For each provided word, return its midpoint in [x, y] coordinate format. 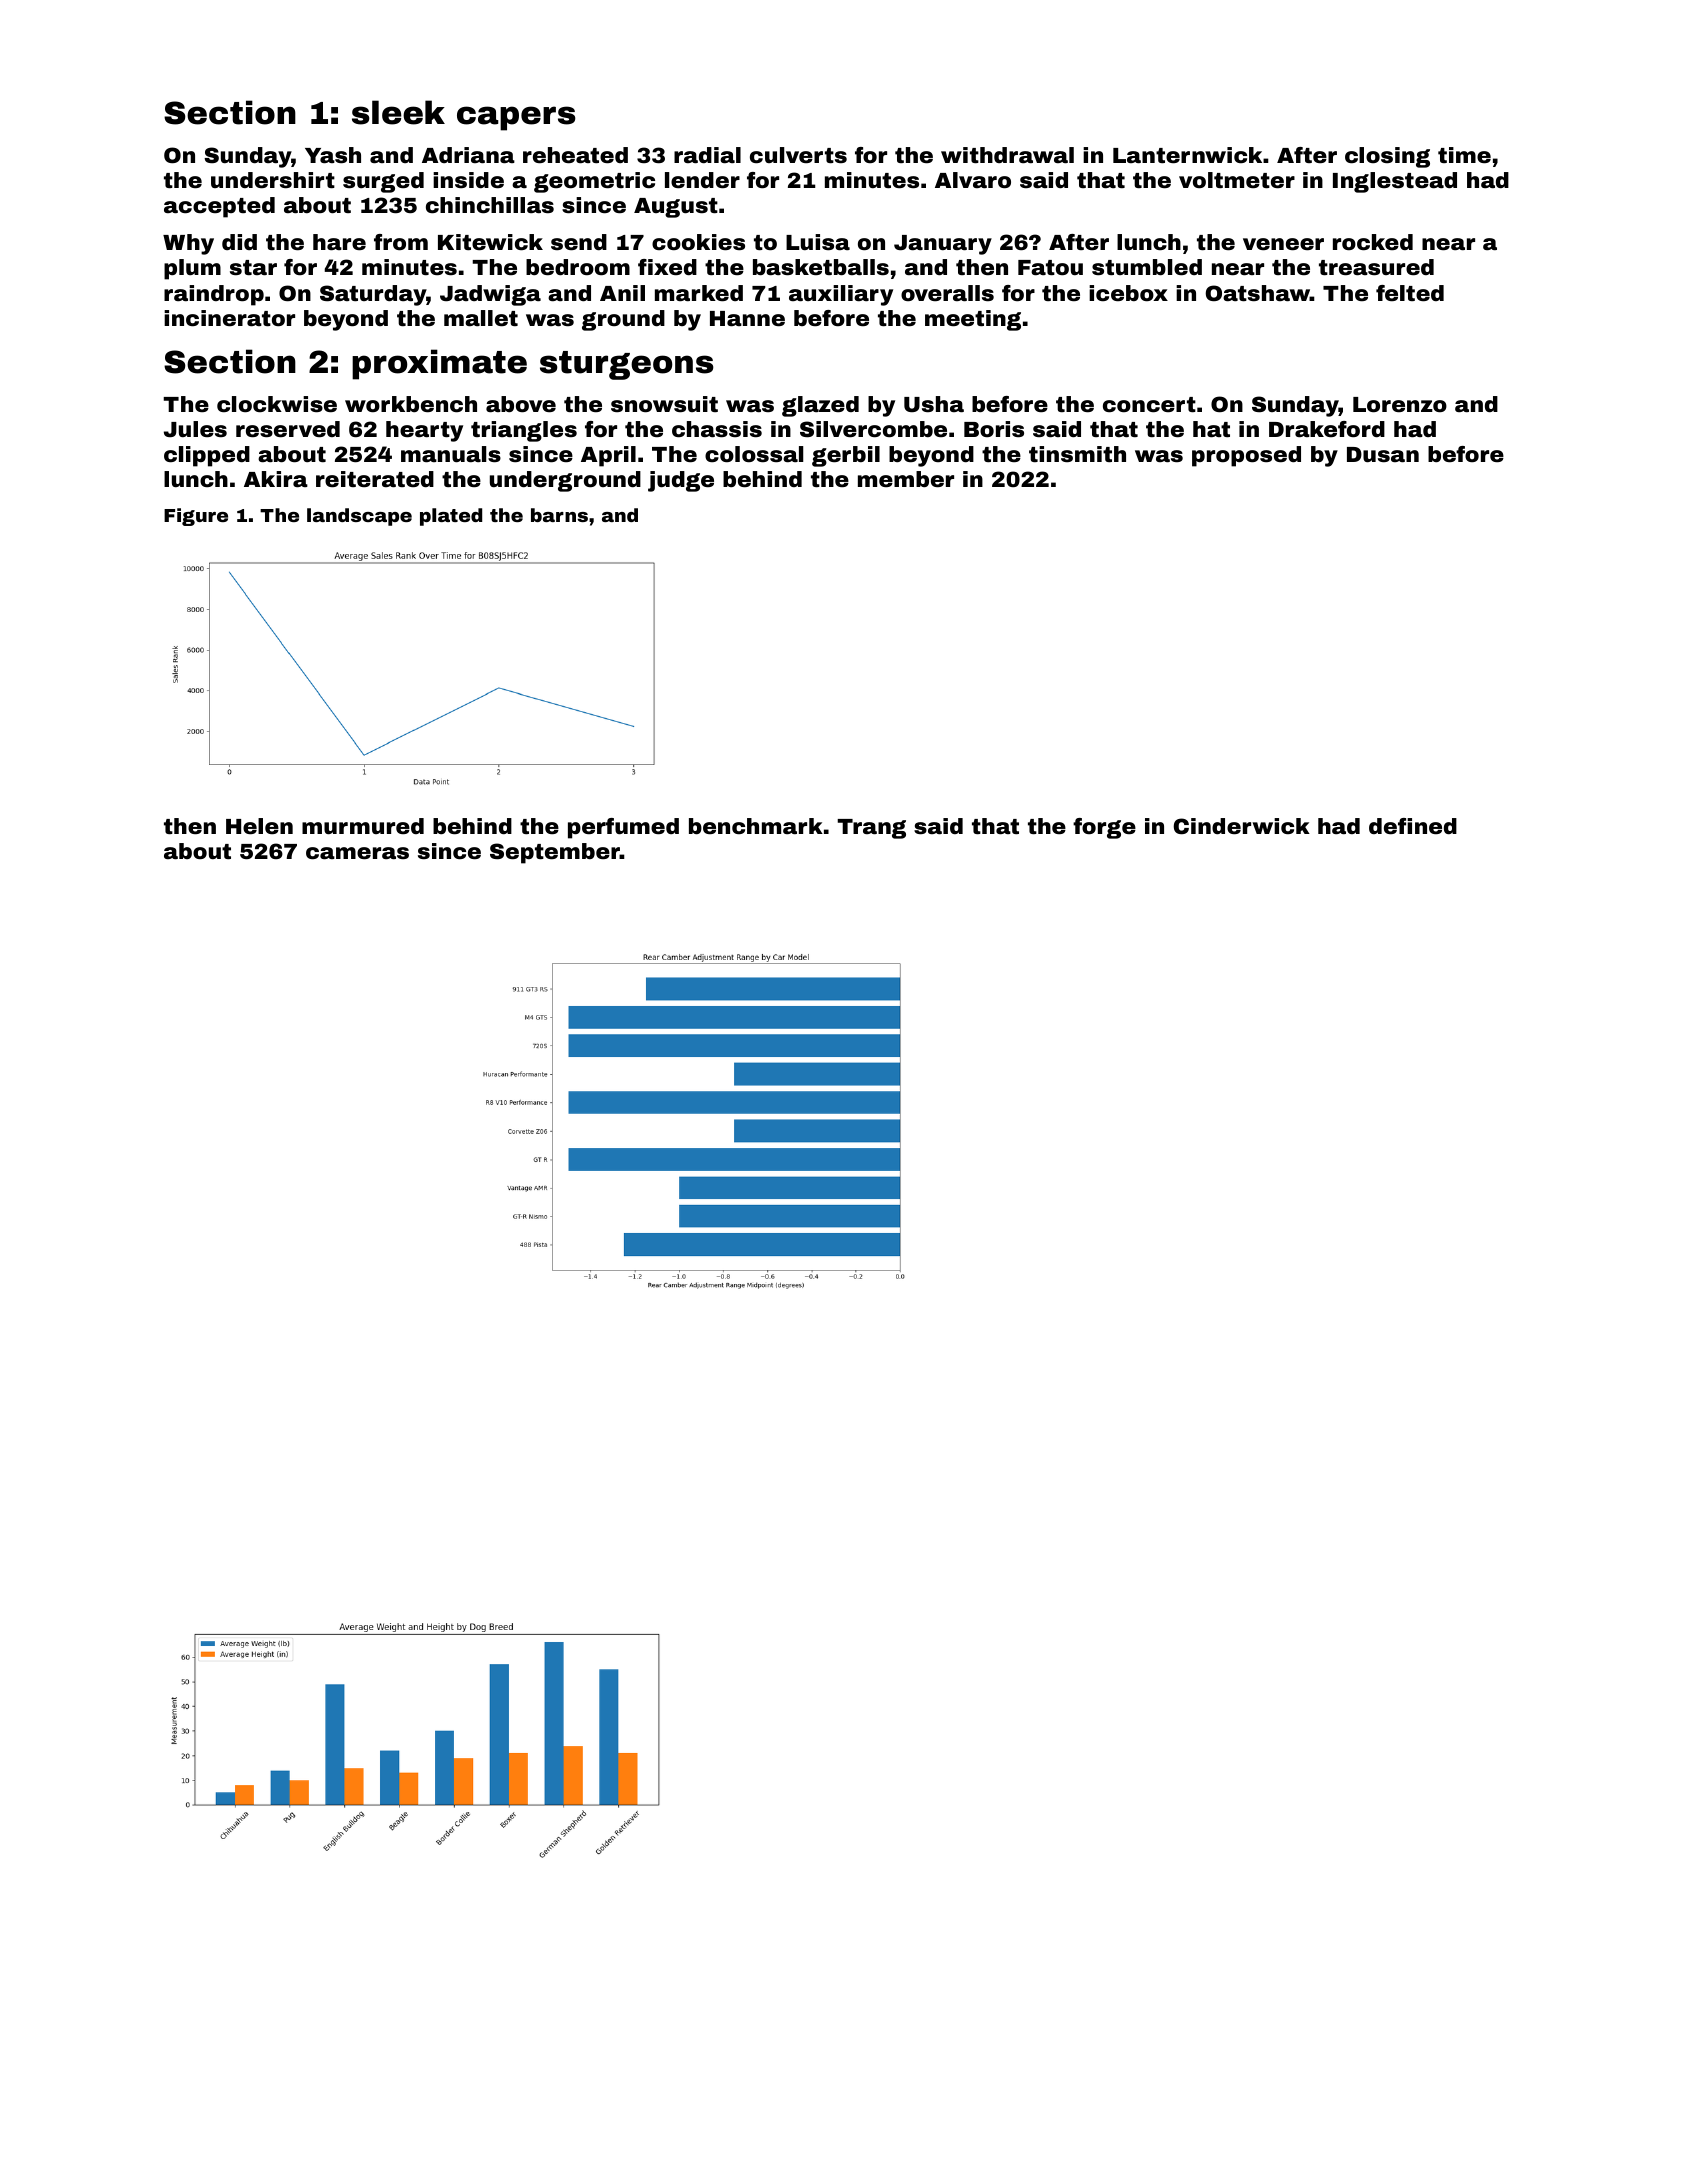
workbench [411, 404]
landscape [359, 517]
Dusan [1383, 454]
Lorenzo [1400, 404]
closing [1387, 157]
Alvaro [973, 180]
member [906, 479]
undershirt [273, 180]
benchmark [756, 826]
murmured [363, 826]
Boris [994, 429]
